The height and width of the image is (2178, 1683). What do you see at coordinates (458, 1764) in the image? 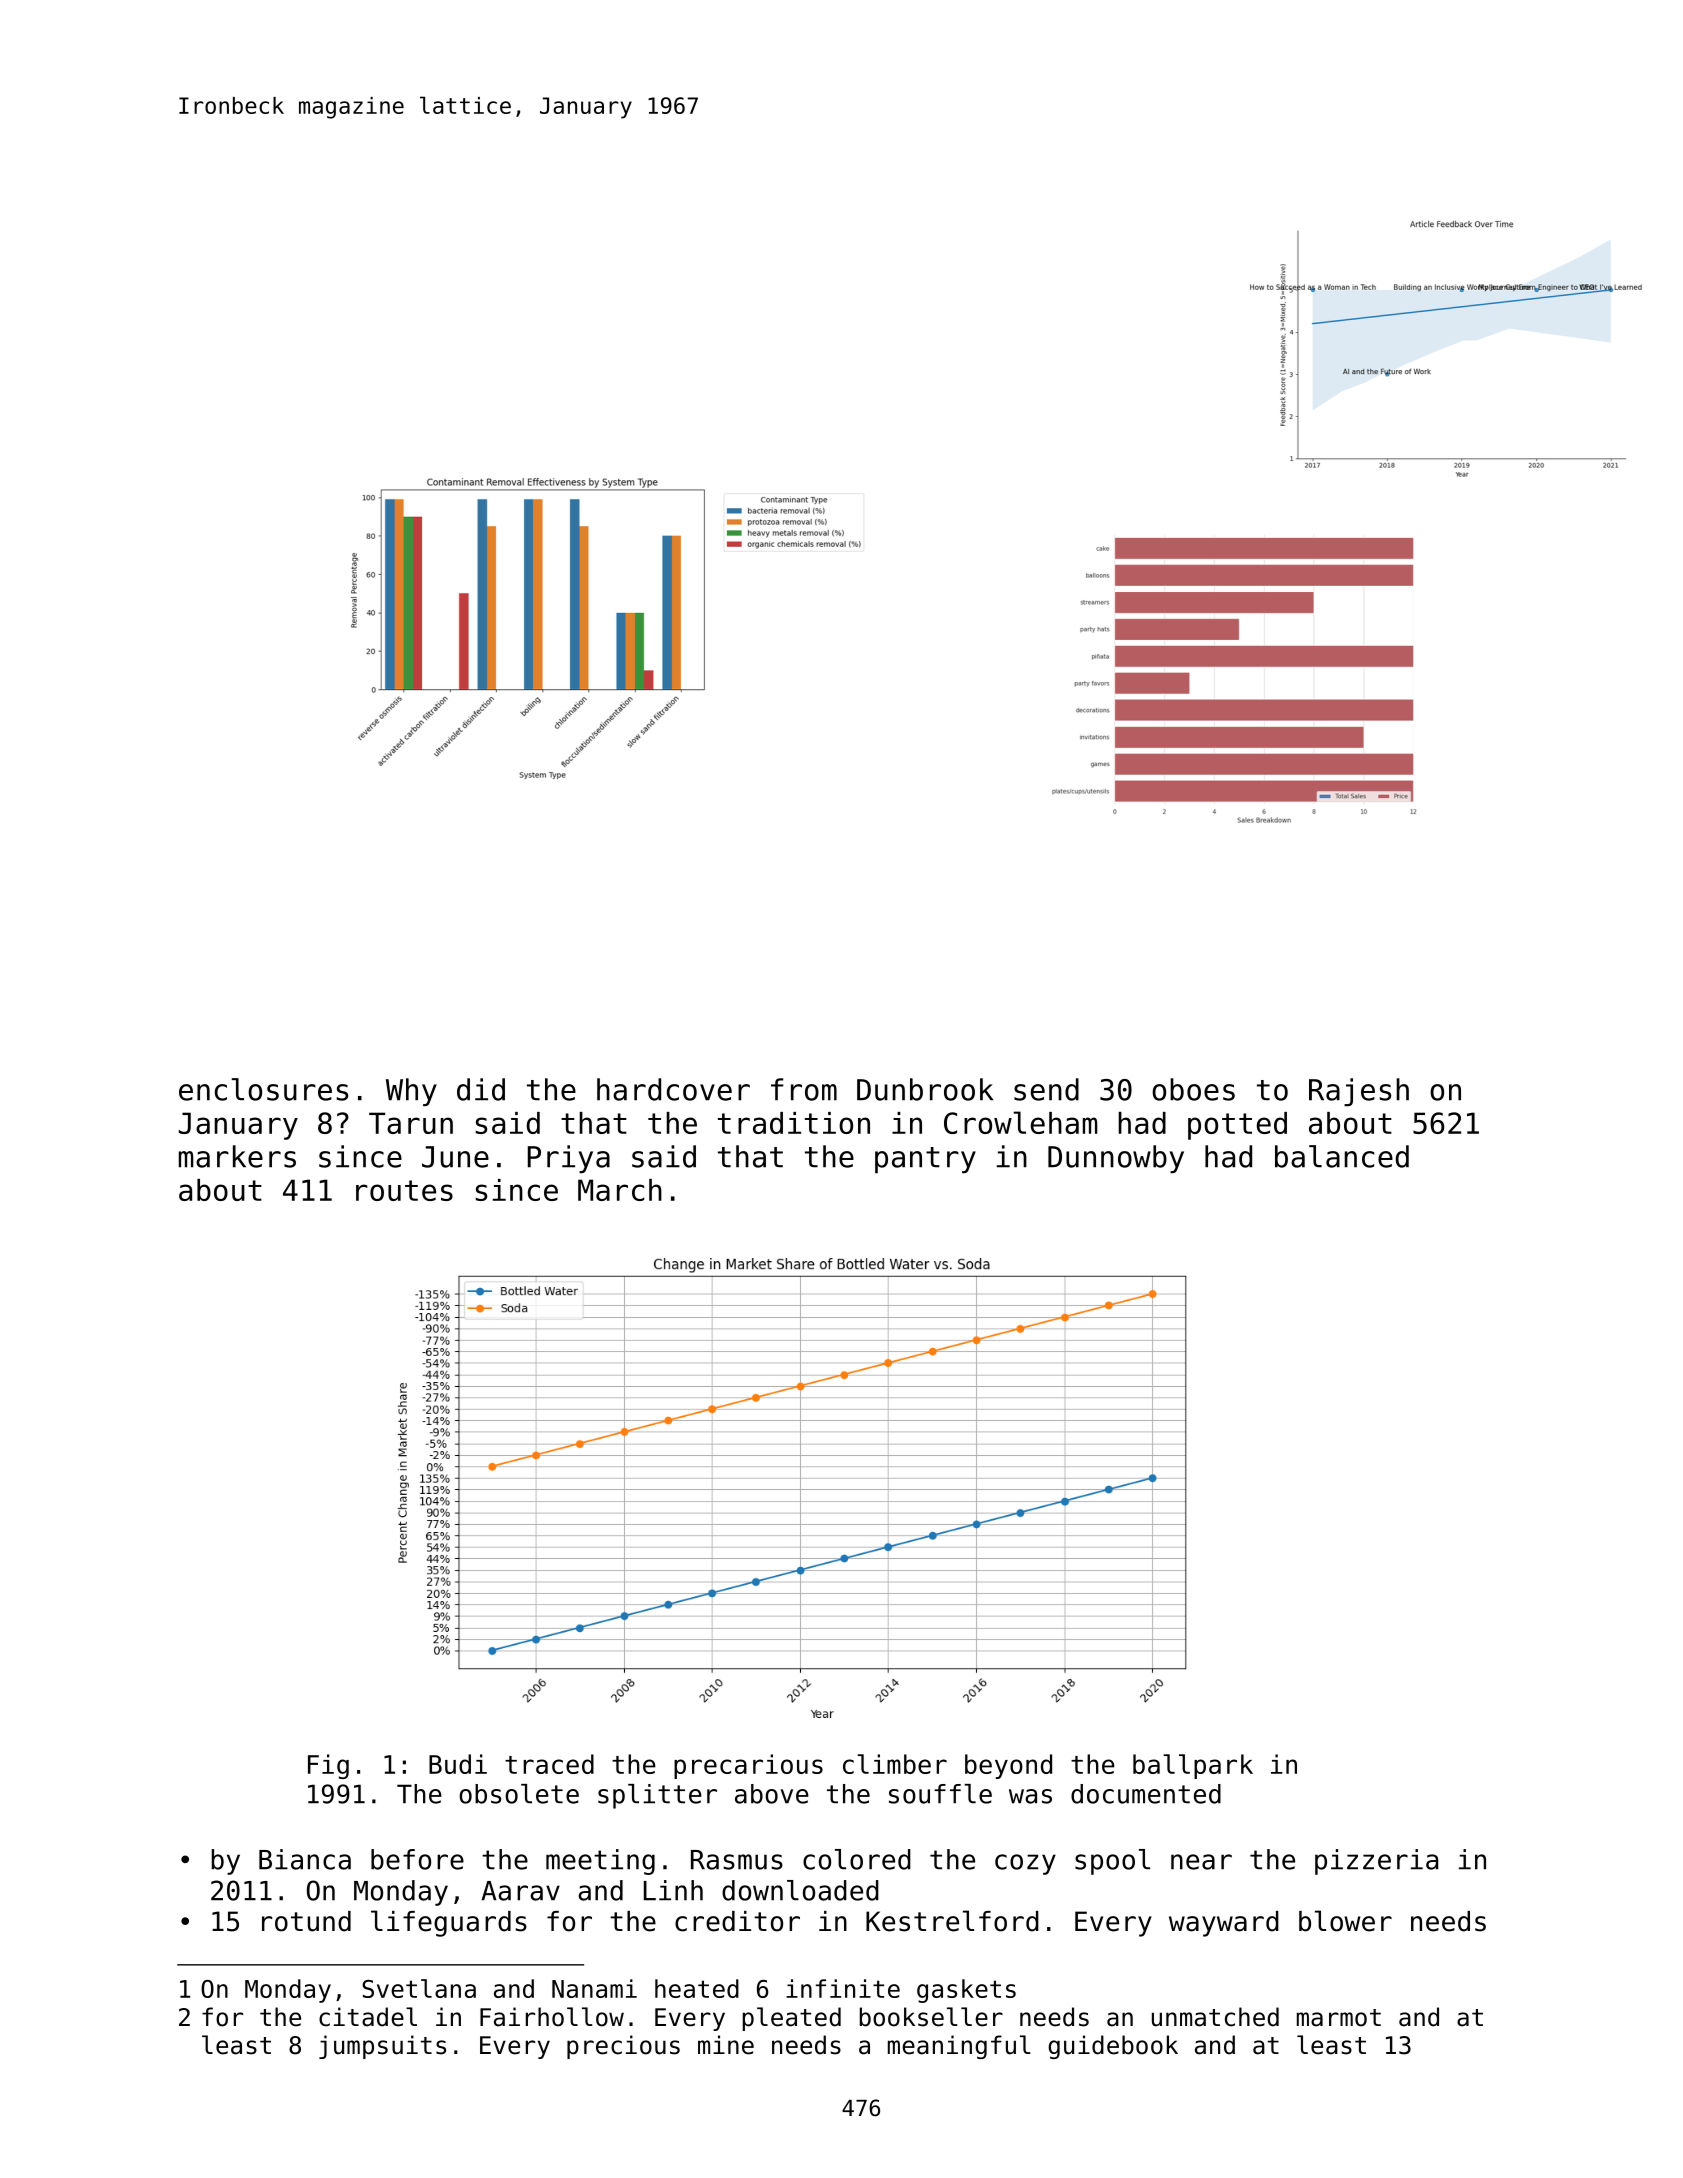
I see `Budi` at bounding box center [458, 1764].
